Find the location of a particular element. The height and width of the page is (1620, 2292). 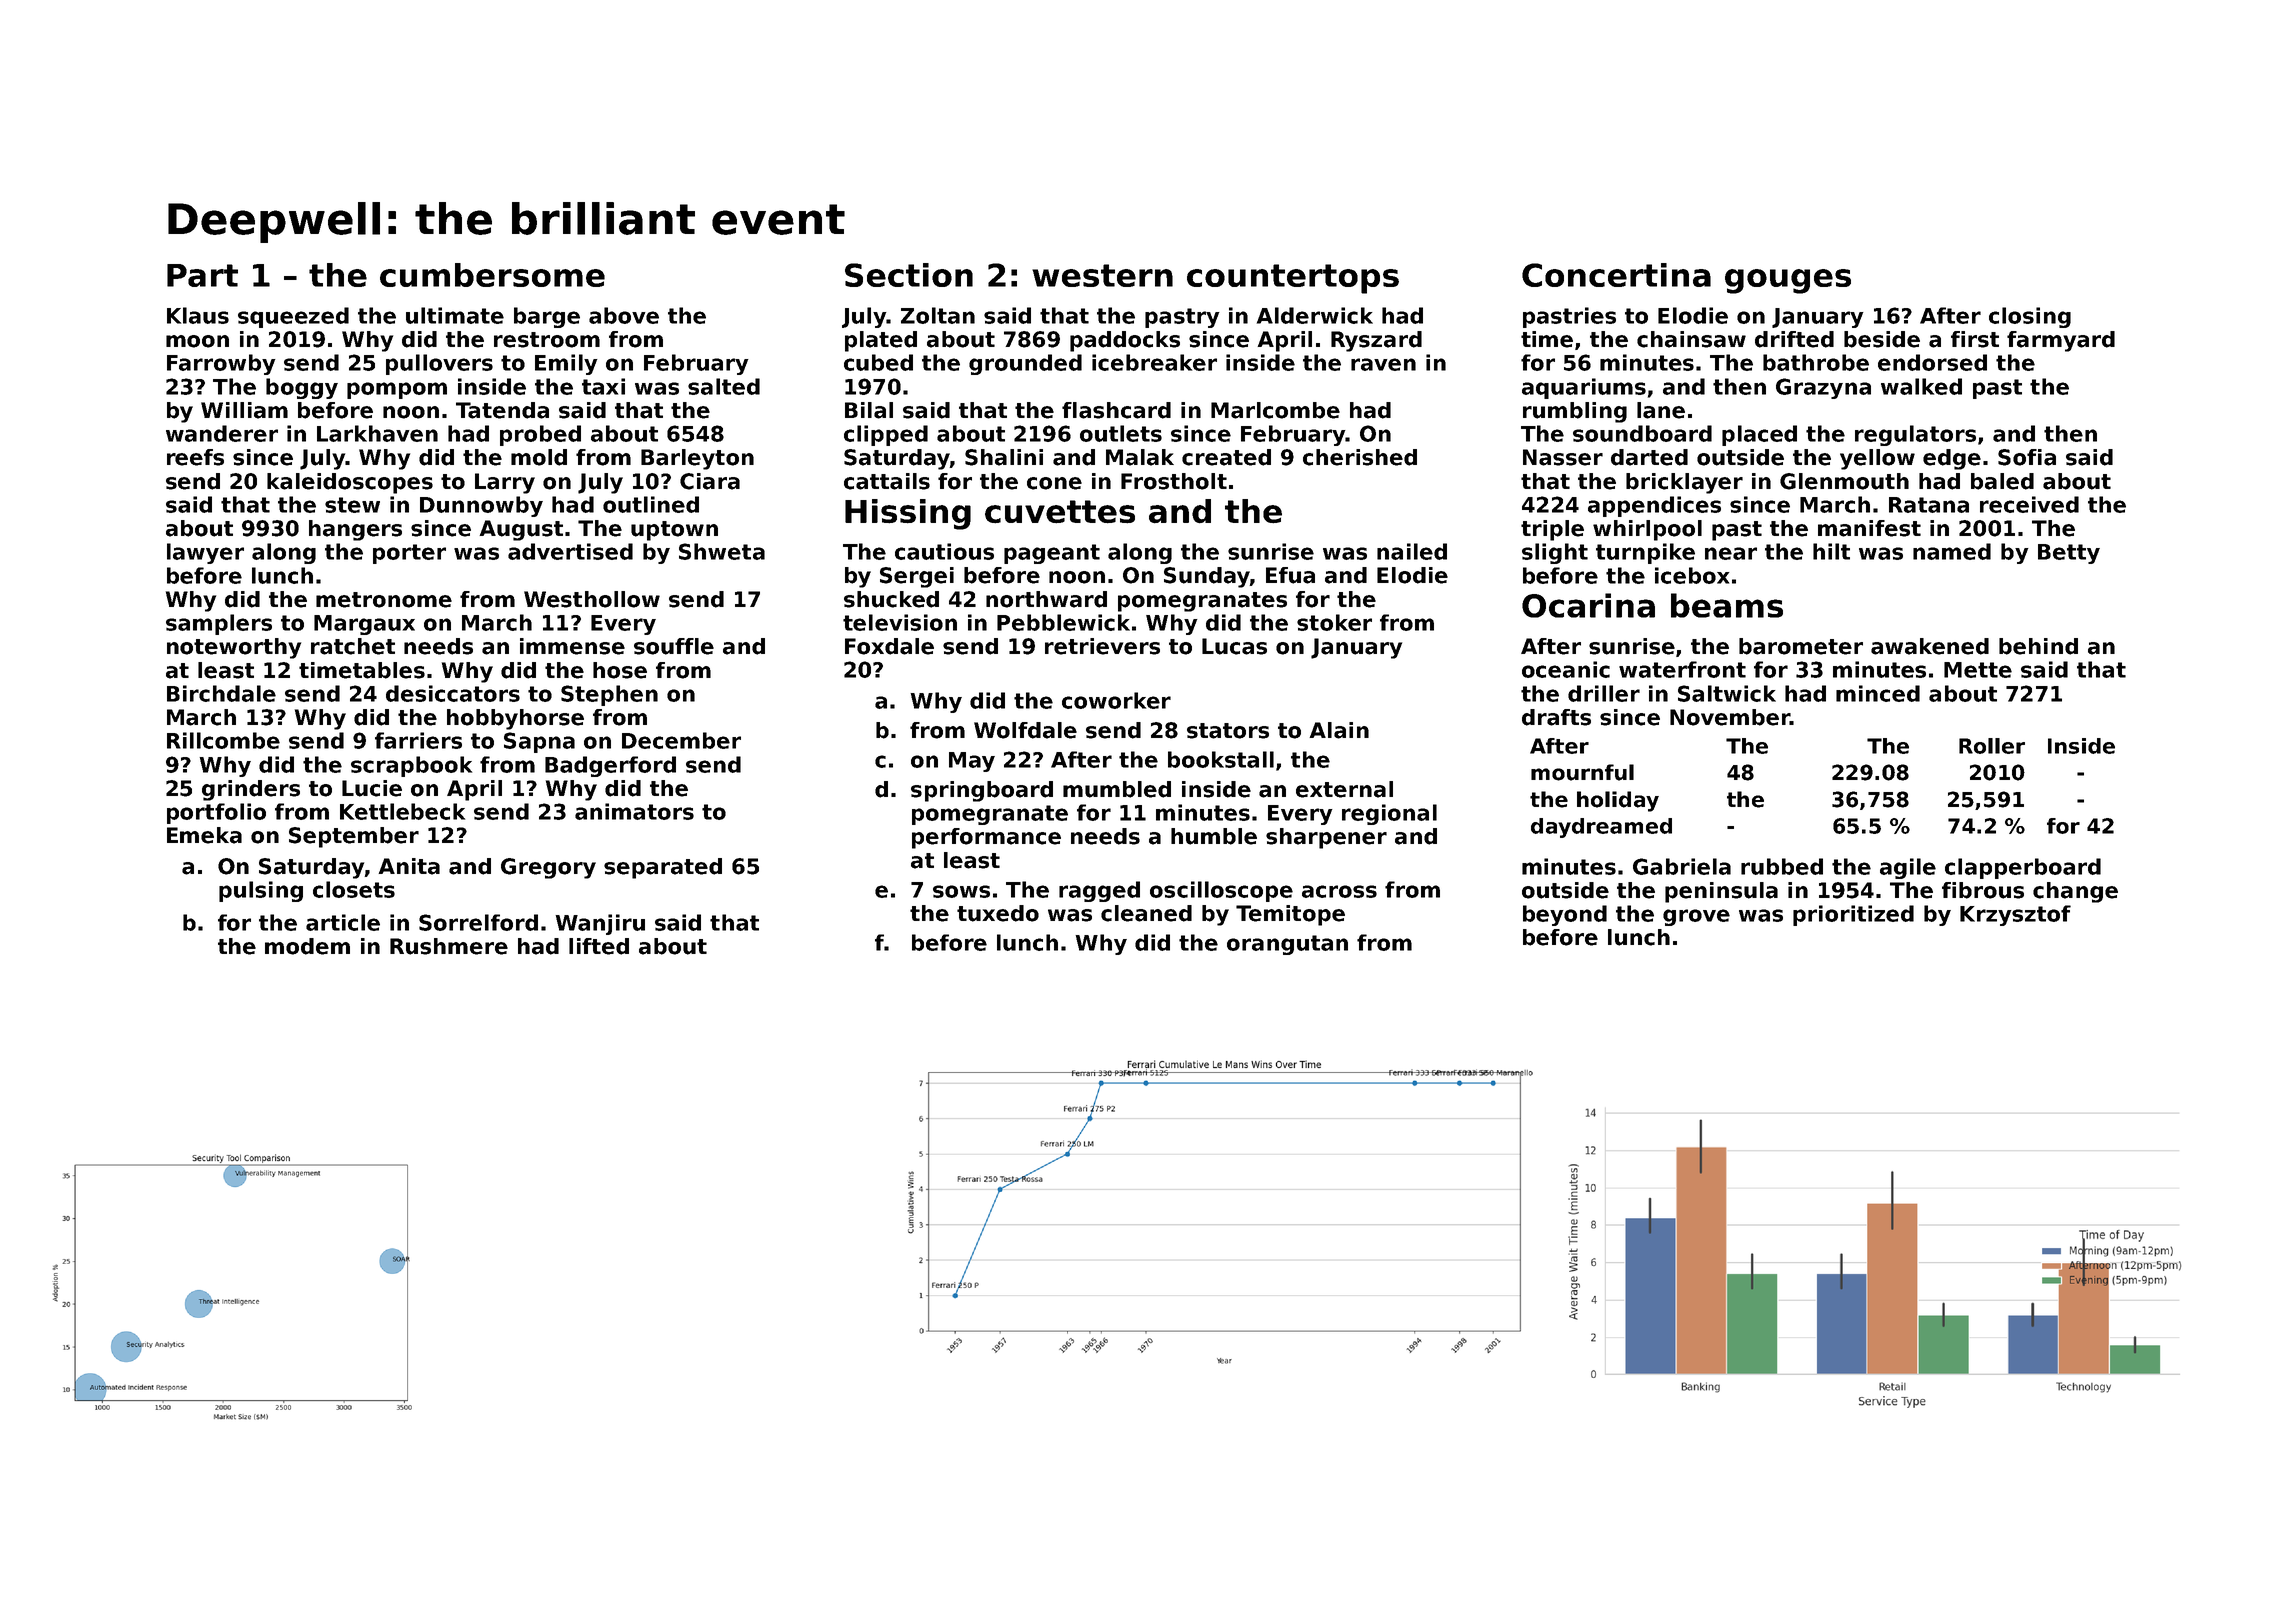

orangutan is located at coordinates (1287, 945).
